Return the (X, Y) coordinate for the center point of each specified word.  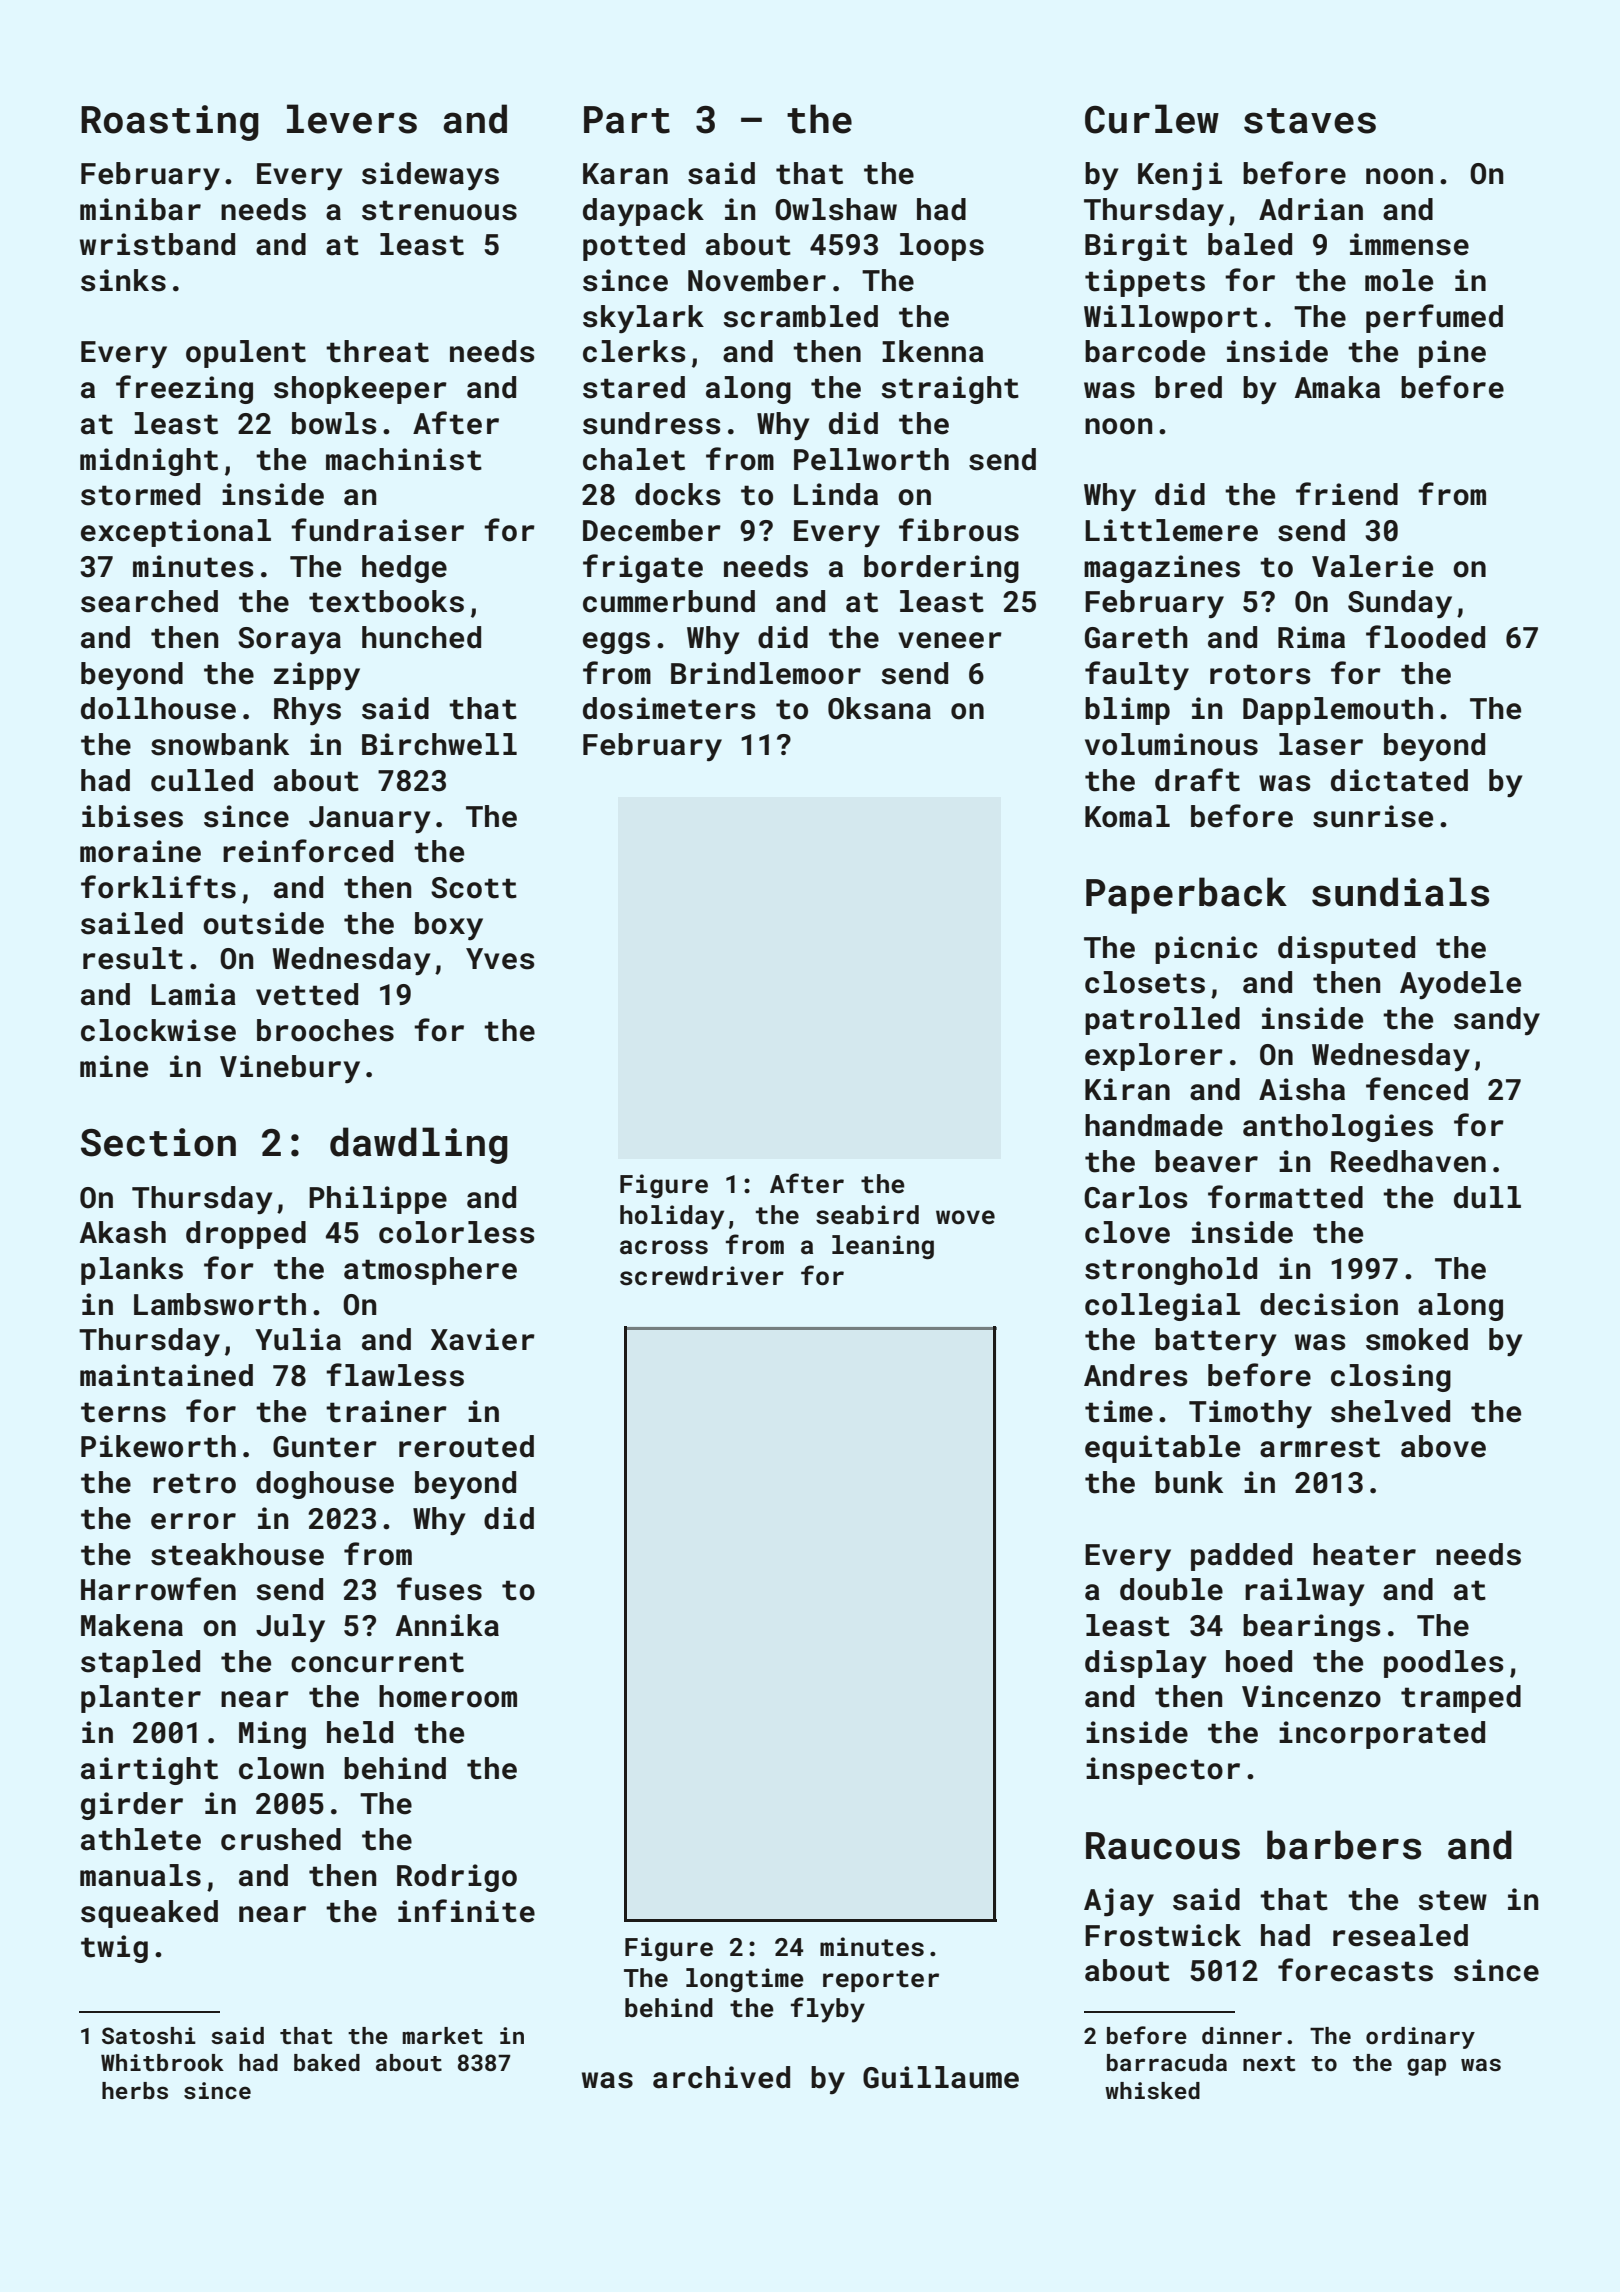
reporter (881, 1981)
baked (327, 2062)
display (1145, 1664)
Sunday (1400, 604)
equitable (1162, 1449)
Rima (1311, 637)
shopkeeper (360, 390)
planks (132, 1271)
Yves (500, 959)
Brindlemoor (766, 673)
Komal (1127, 816)
